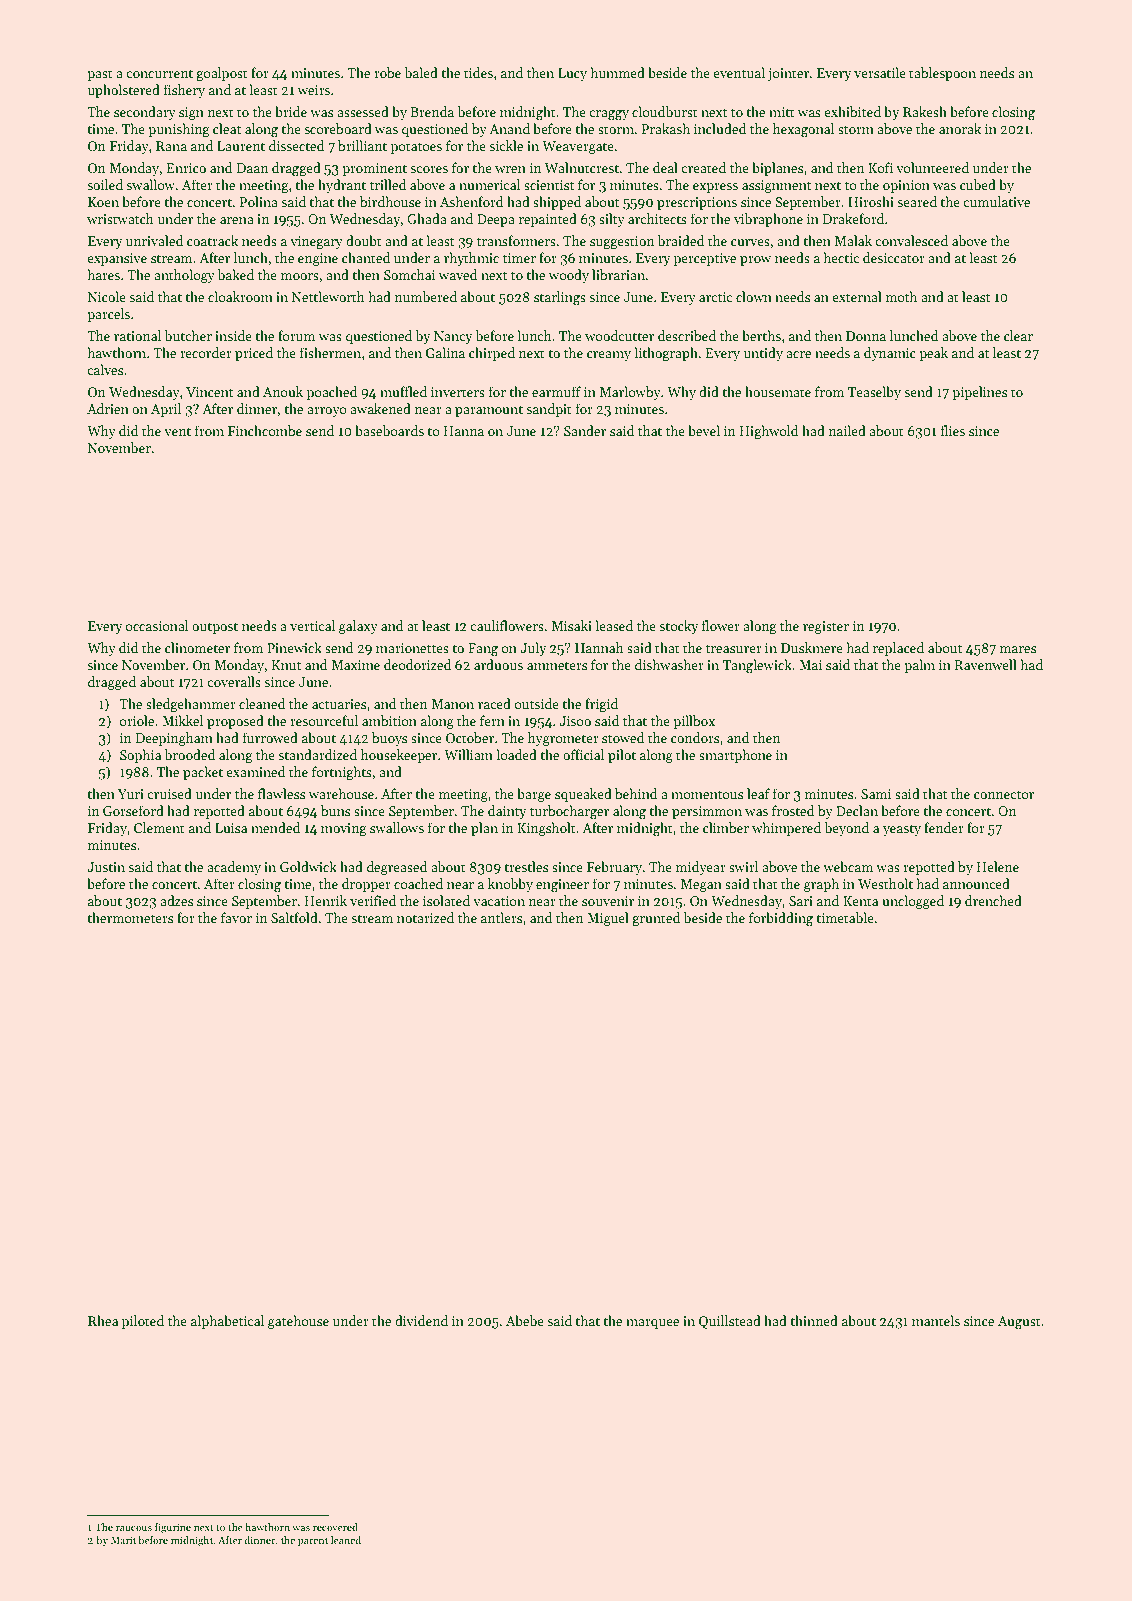  Describe the element at coordinates (166, 410) in the document. I see `April` at that location.
